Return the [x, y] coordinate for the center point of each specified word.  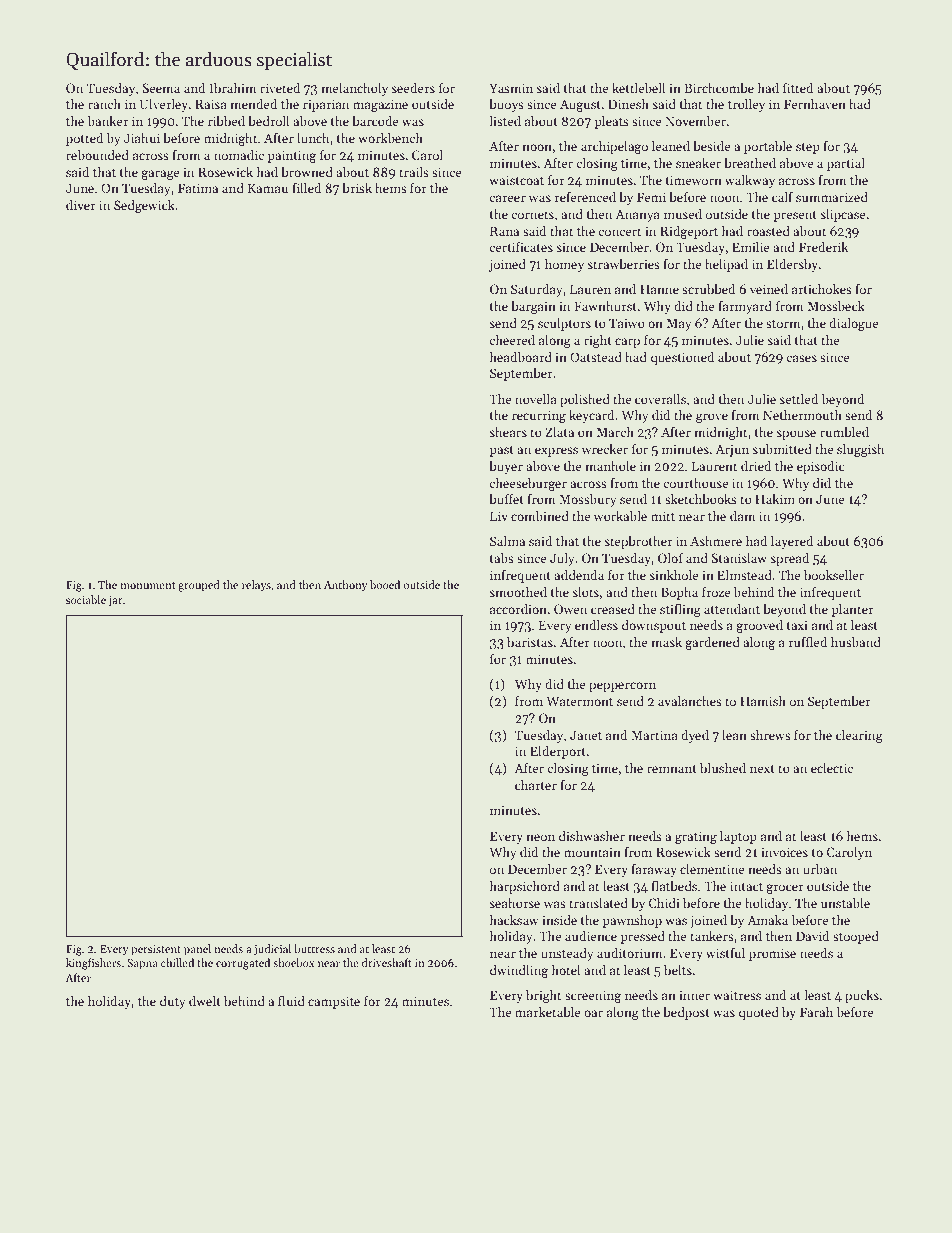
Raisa [211, 104]
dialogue [854, 324]
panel [197, 950]
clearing [859, 736]
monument [148, 585]
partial [846, 164]
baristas [530, 642]
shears [508, 432]
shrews [770, 735]
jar [116, 601]
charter [536, 785]
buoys [506, 105]
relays [256, 586]
